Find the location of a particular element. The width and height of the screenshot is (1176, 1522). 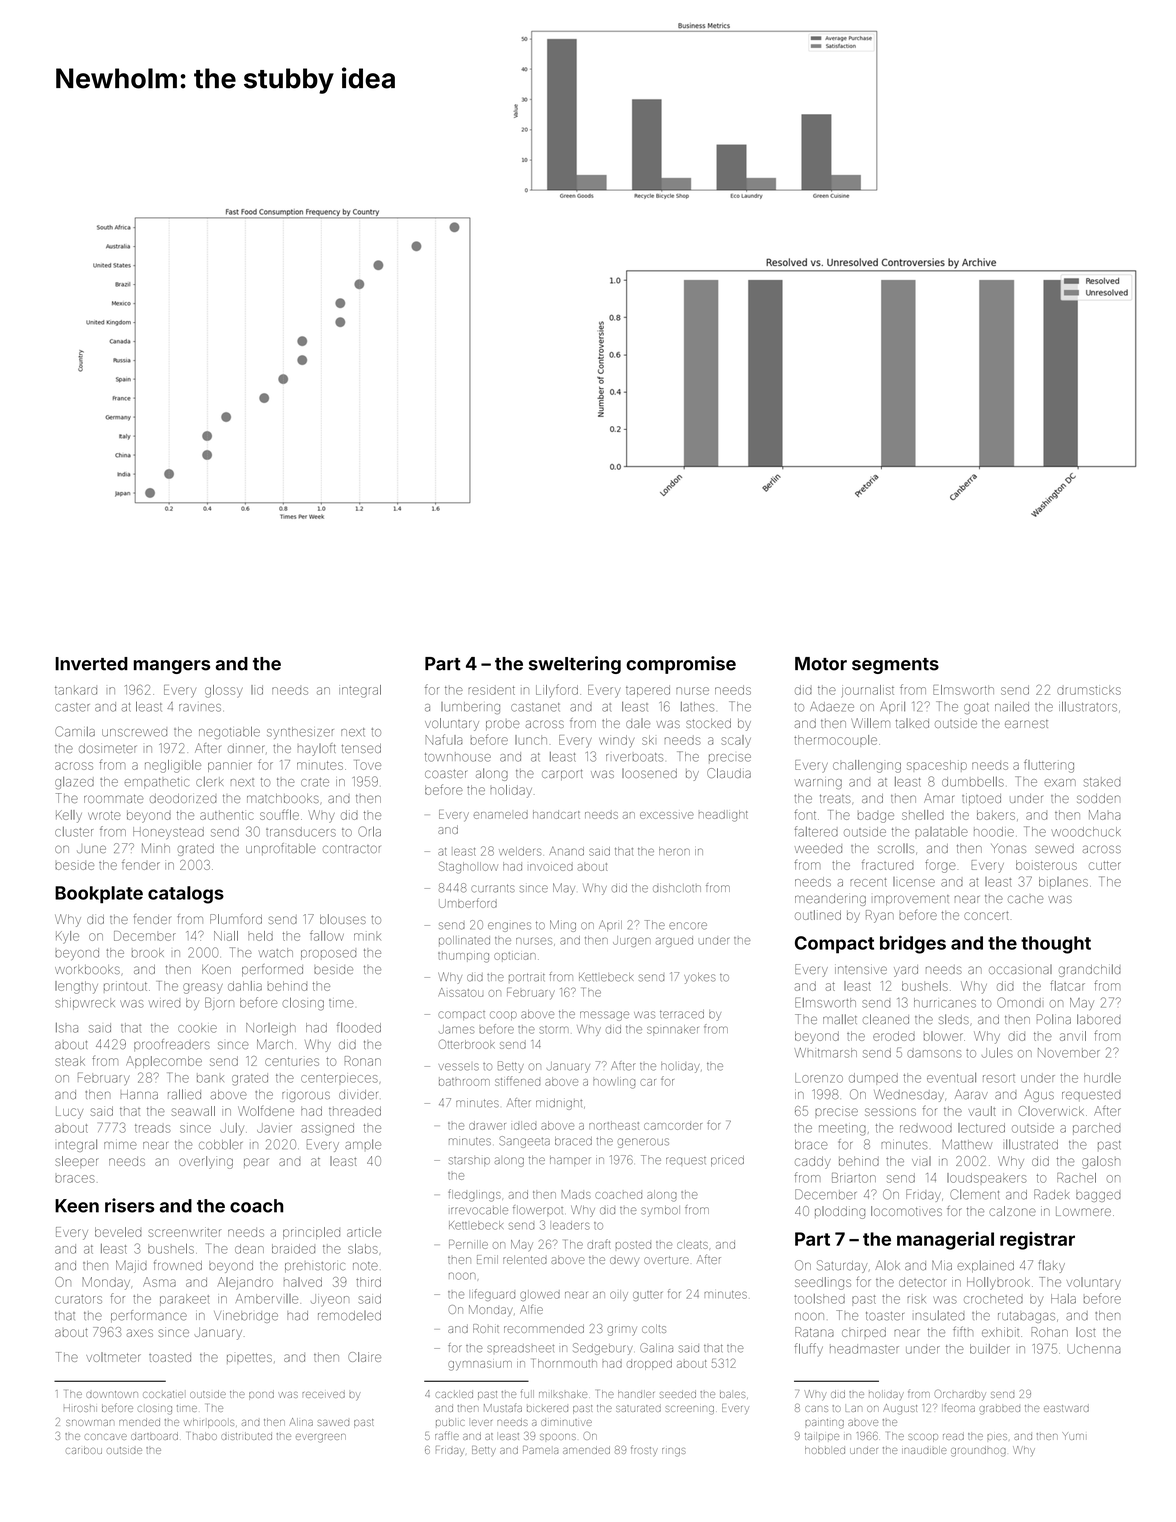

spinnaker is located at coordinates (672, 1030).
